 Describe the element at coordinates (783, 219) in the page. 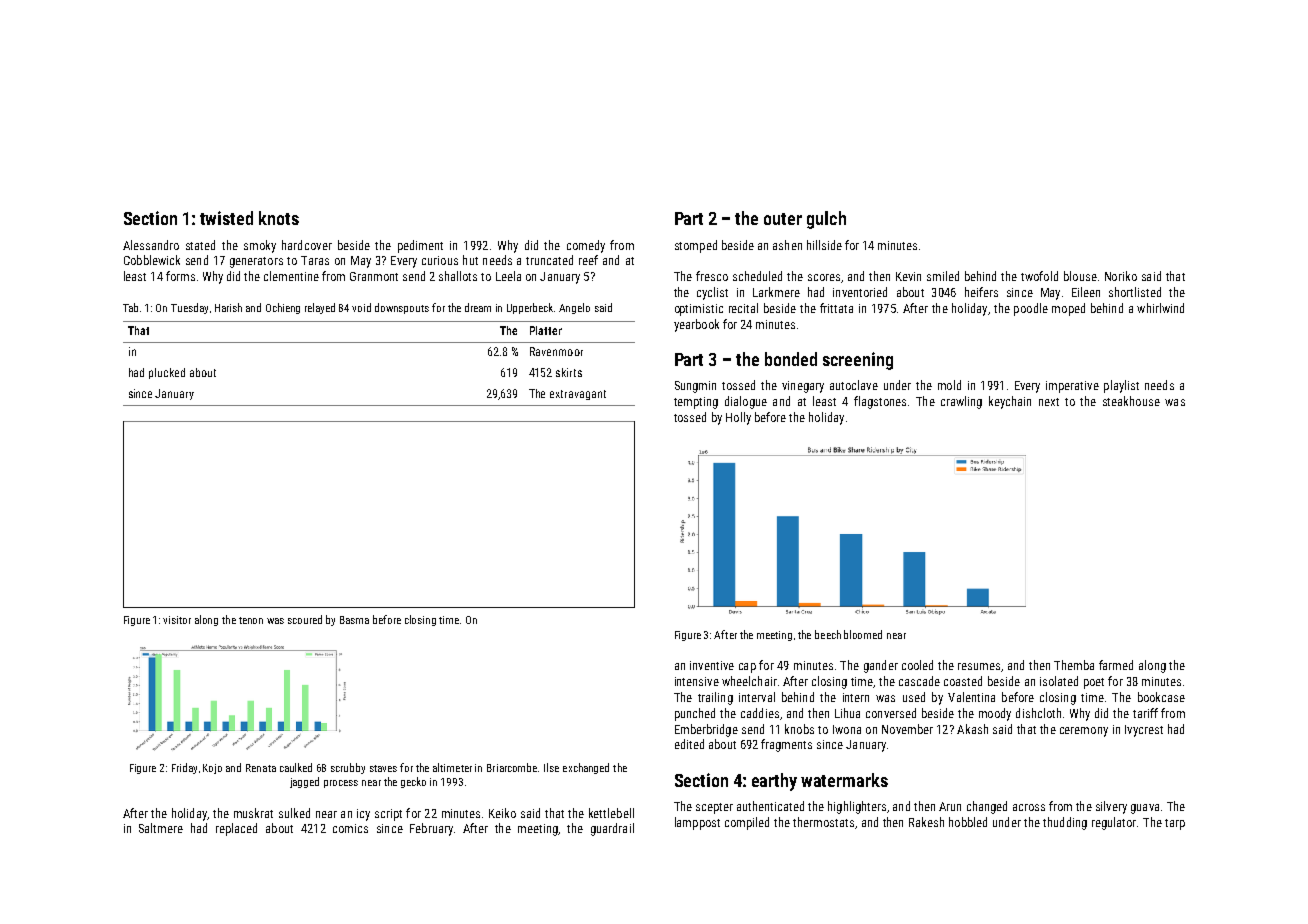

I see `outer` at that location.
